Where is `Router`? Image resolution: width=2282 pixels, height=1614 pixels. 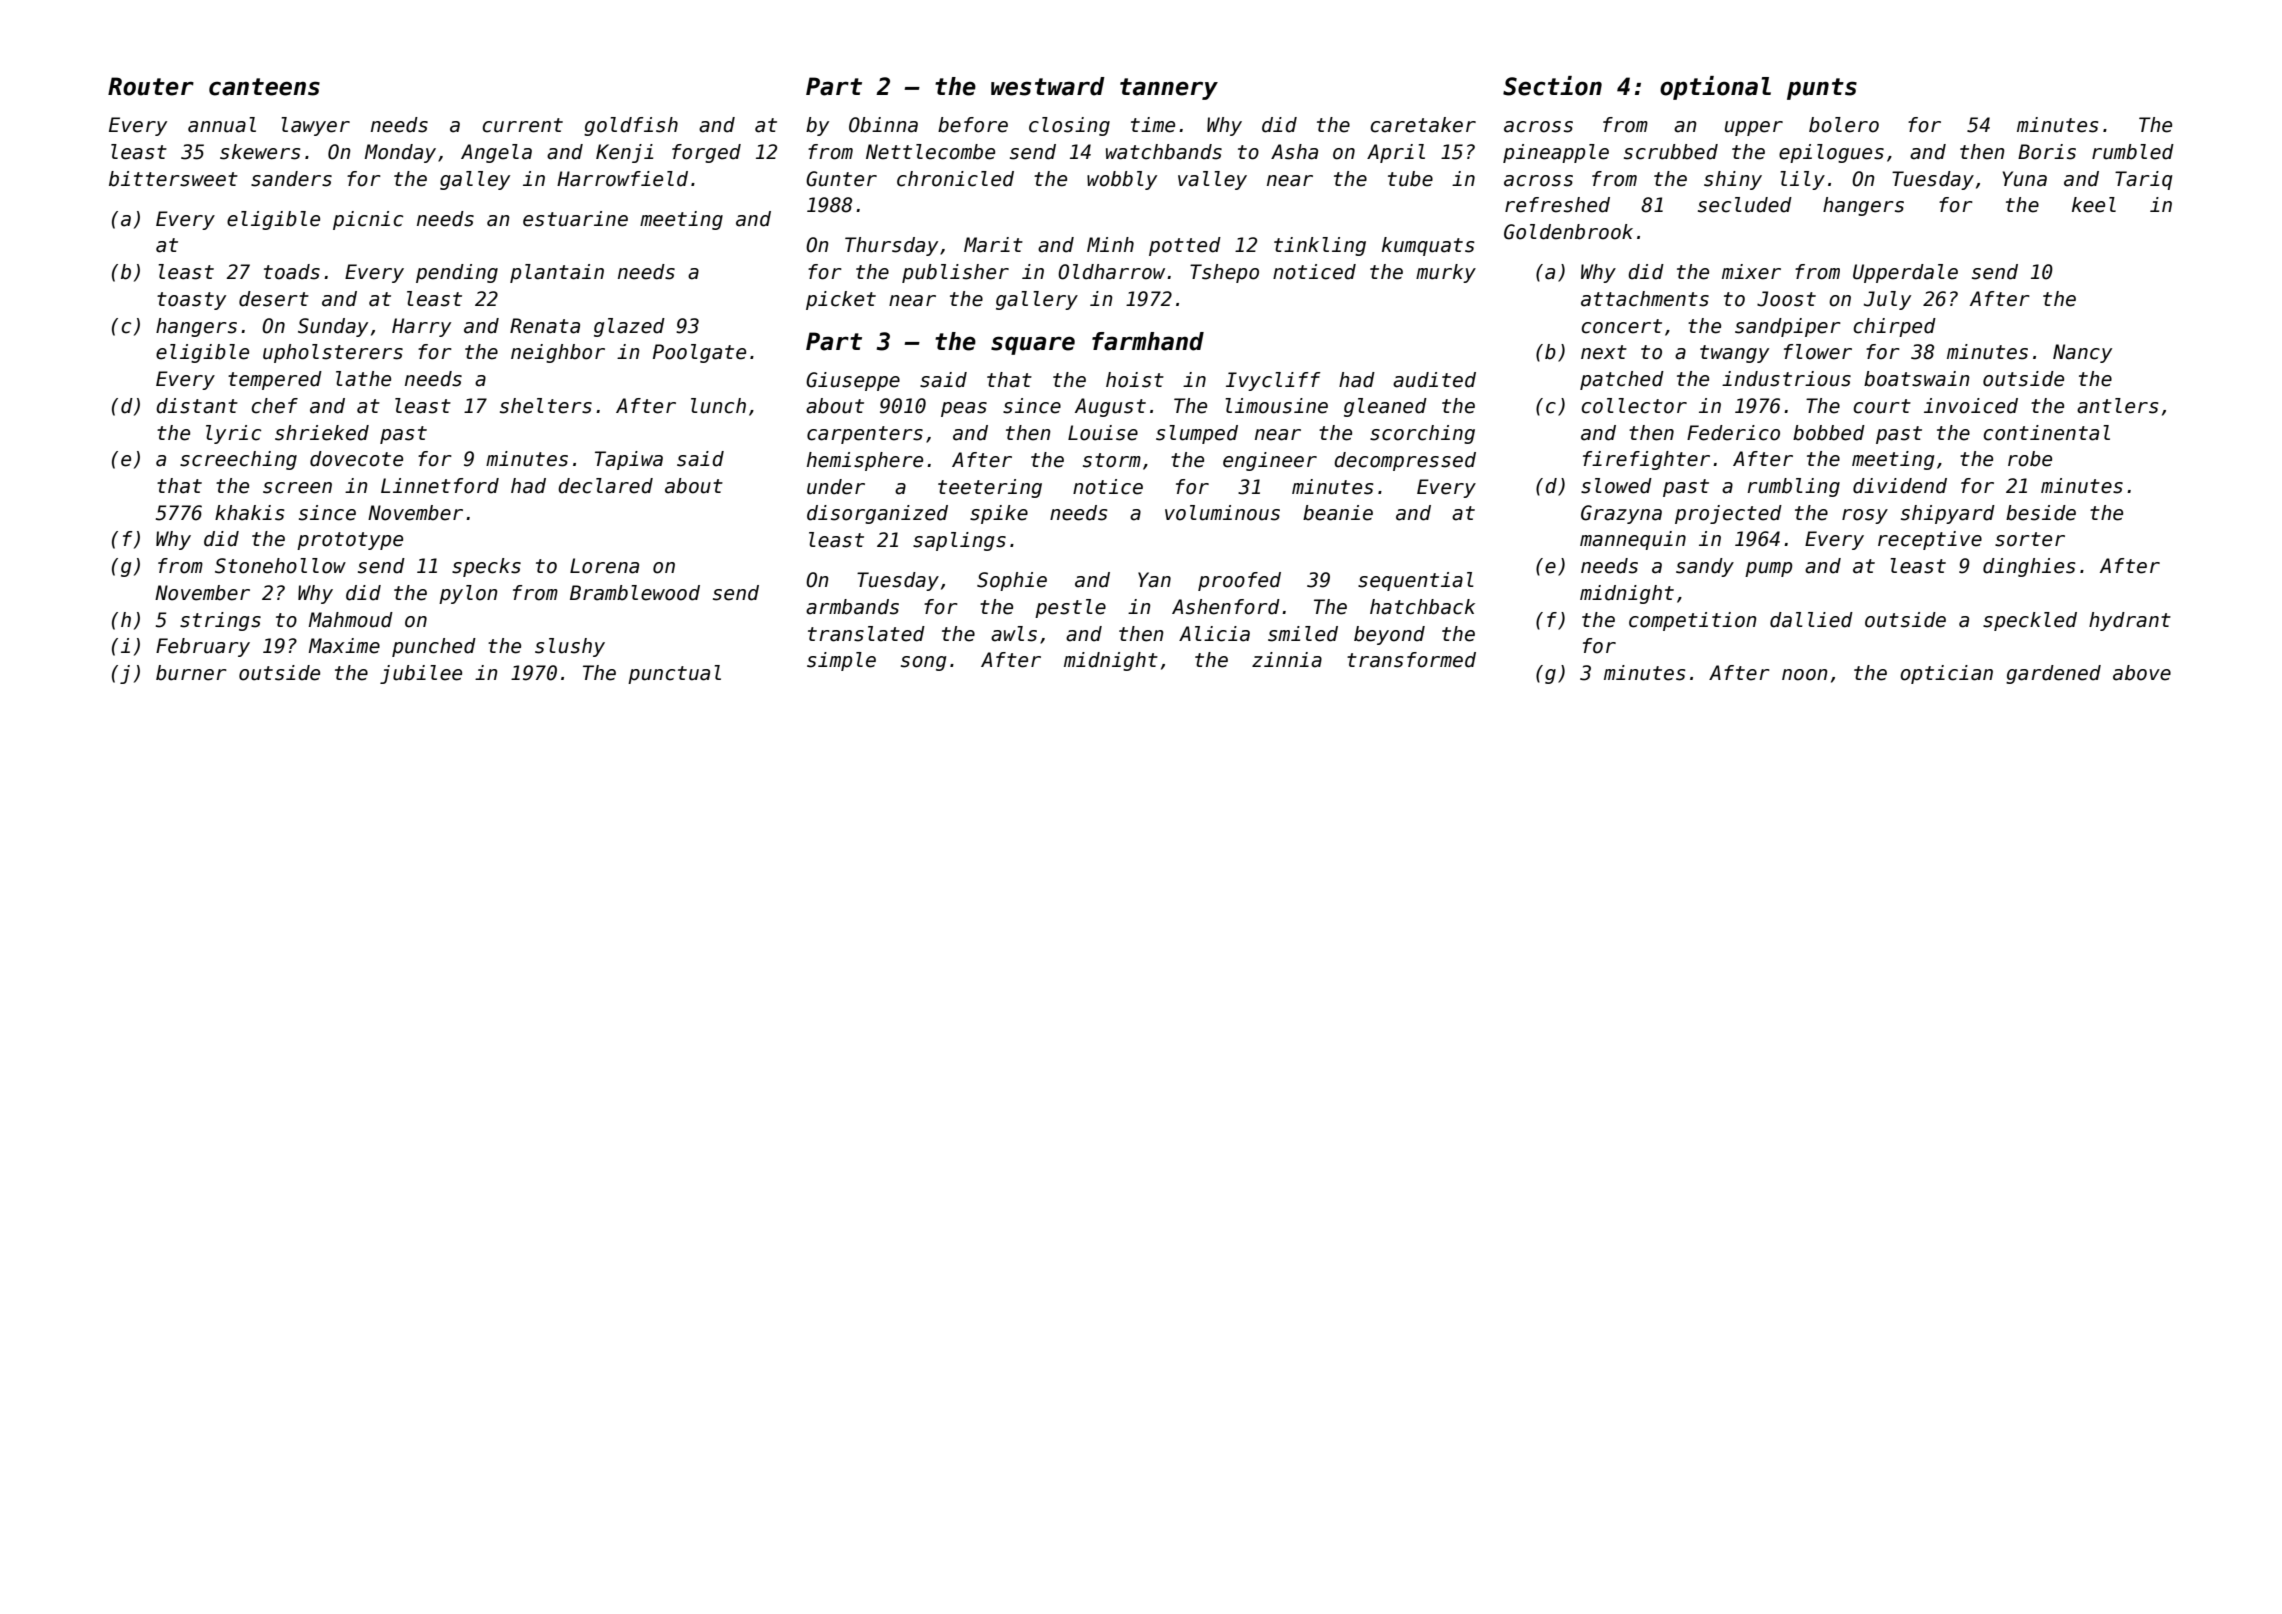 Router is located at coordinates (151, 86).
